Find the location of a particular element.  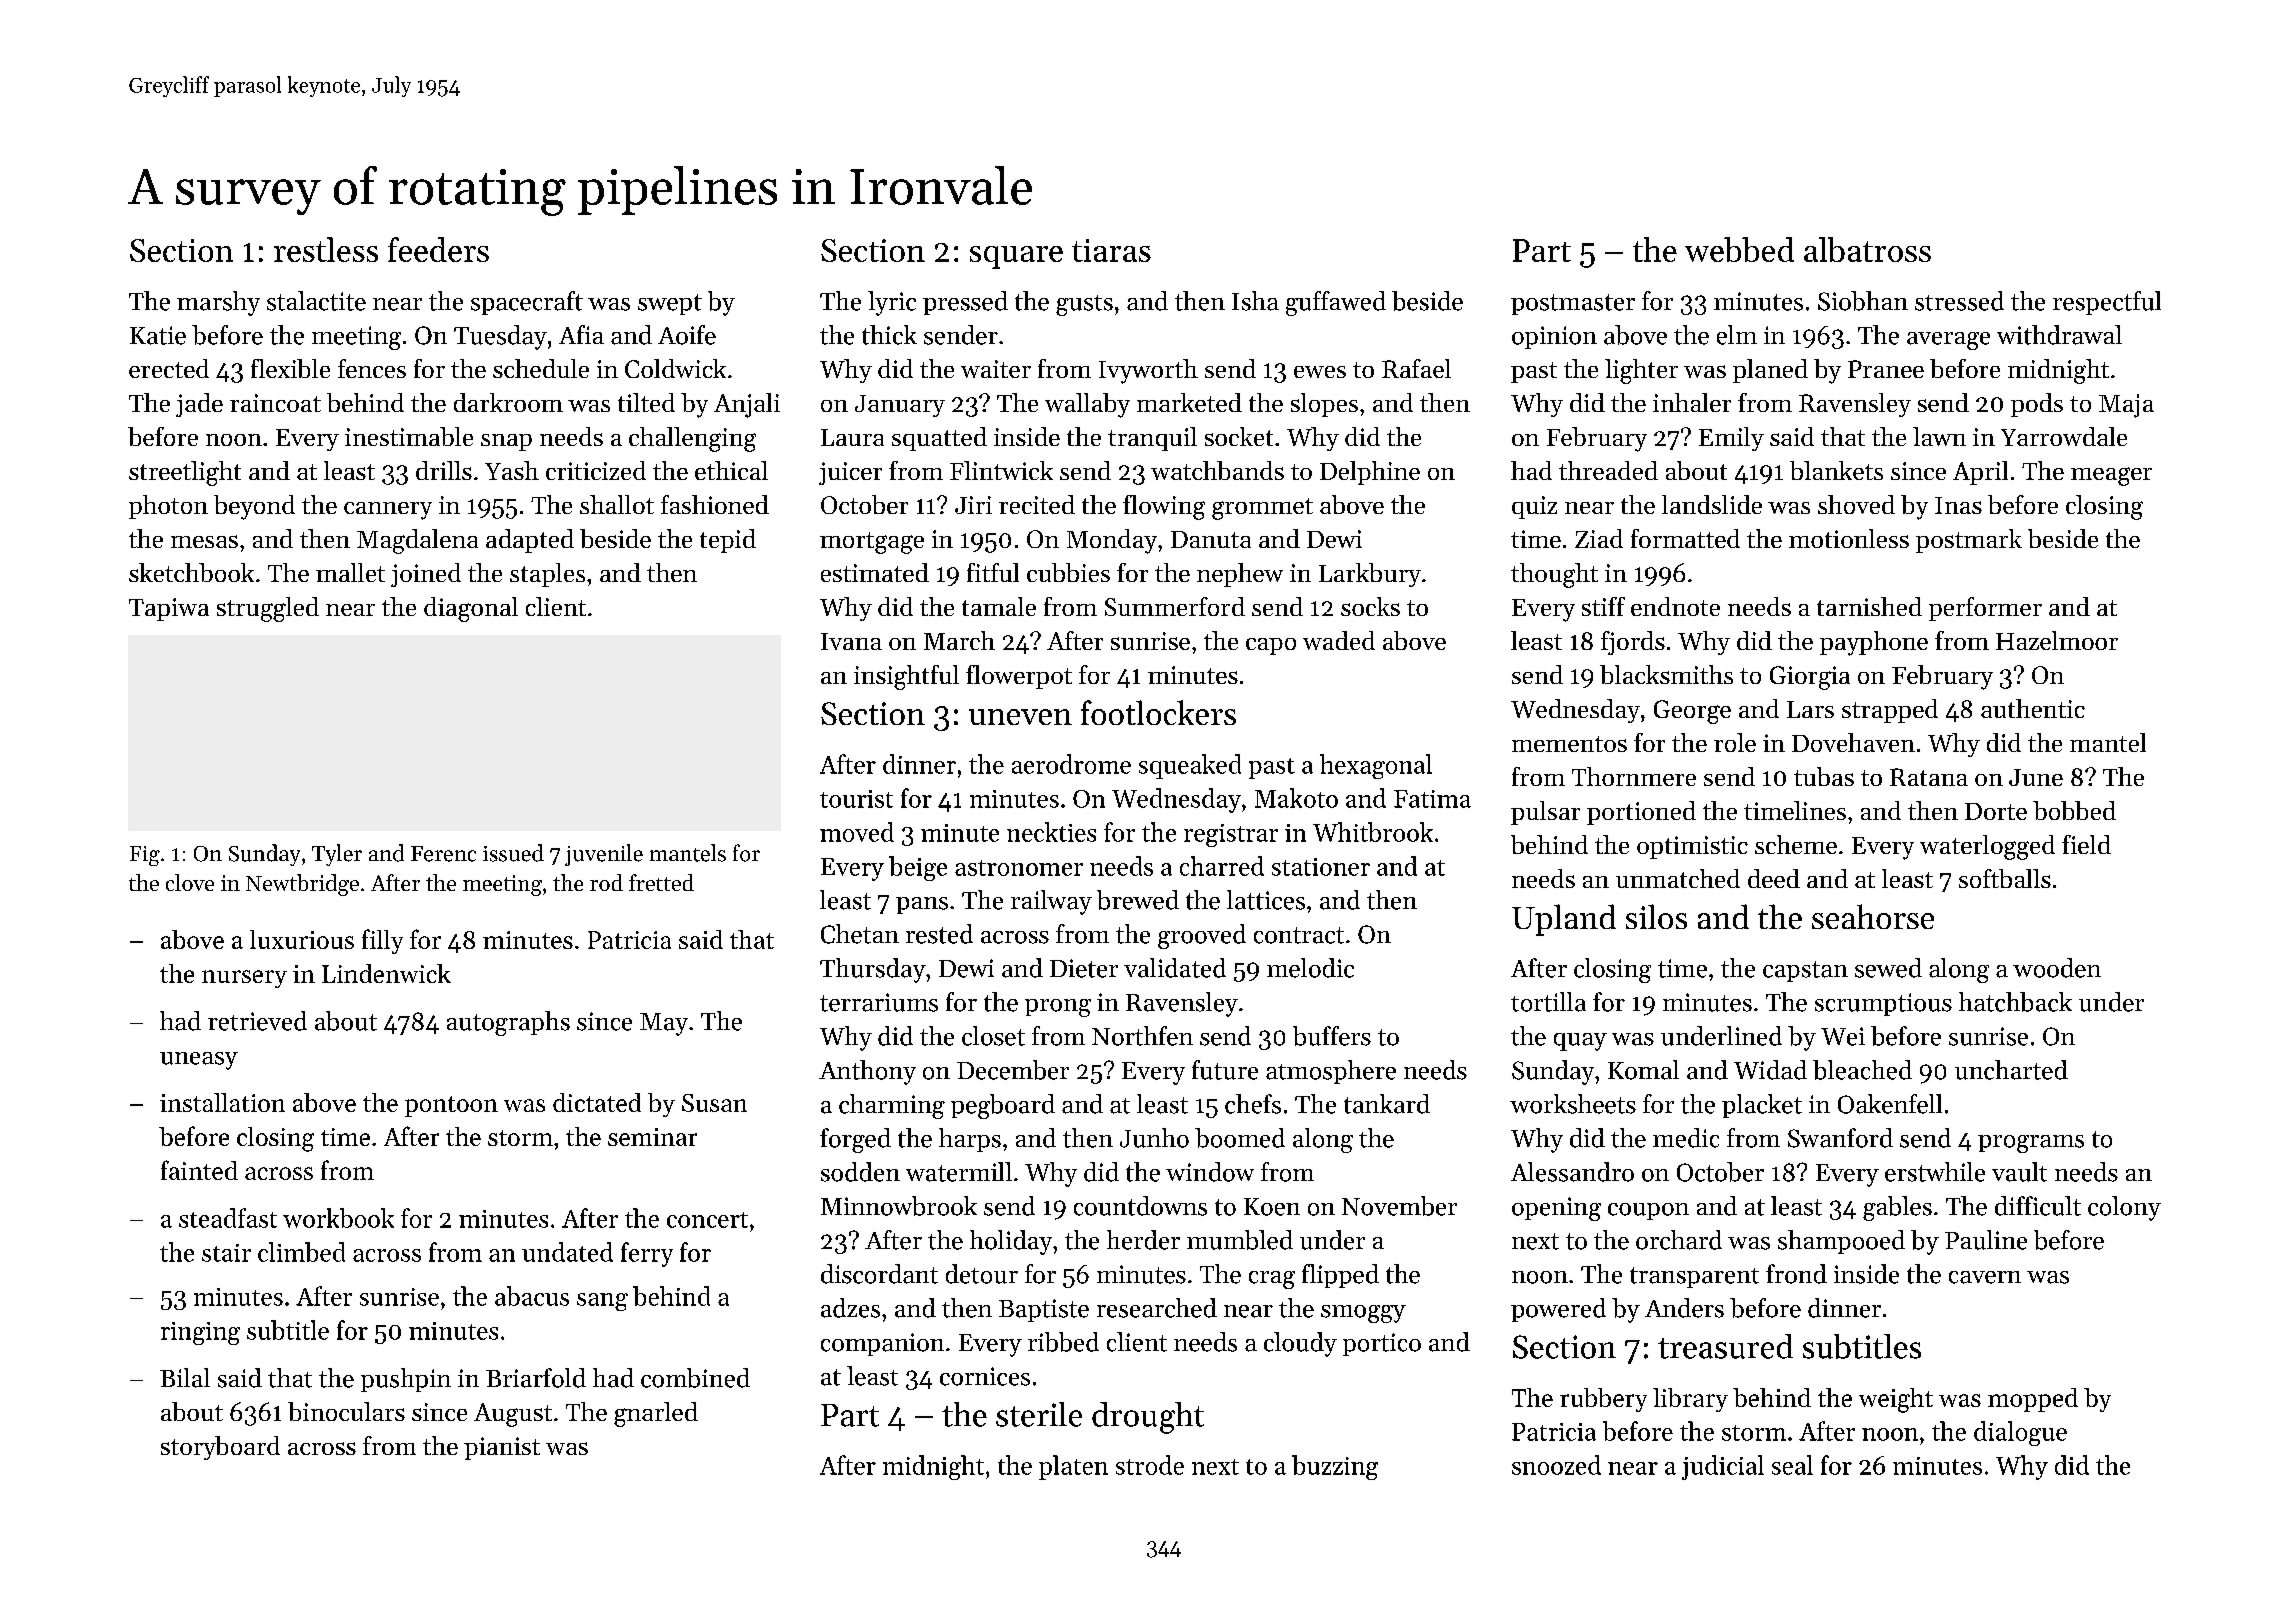

flowing is located at coordinates (1164, 507).
